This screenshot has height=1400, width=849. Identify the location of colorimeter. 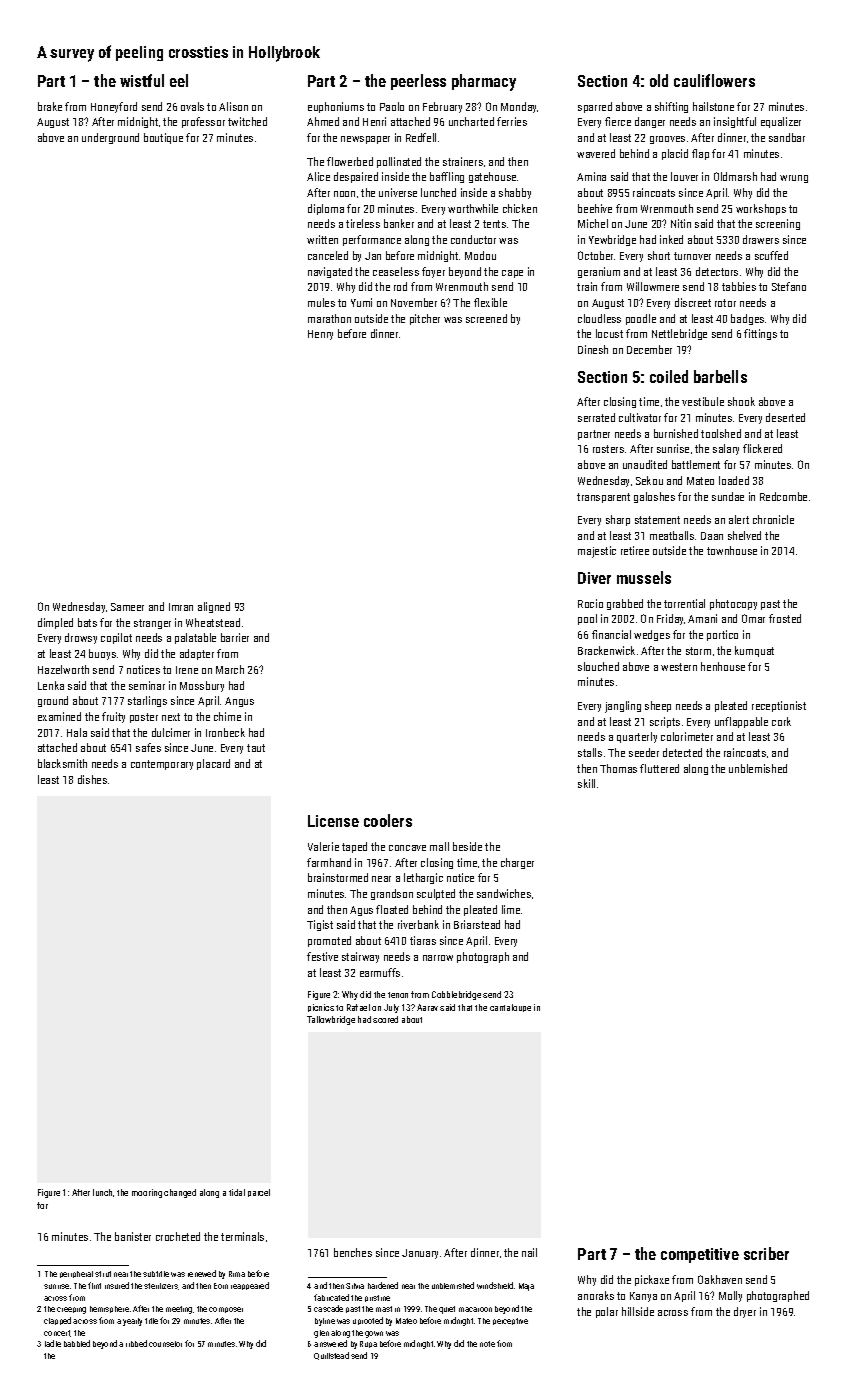
(687, 736).
